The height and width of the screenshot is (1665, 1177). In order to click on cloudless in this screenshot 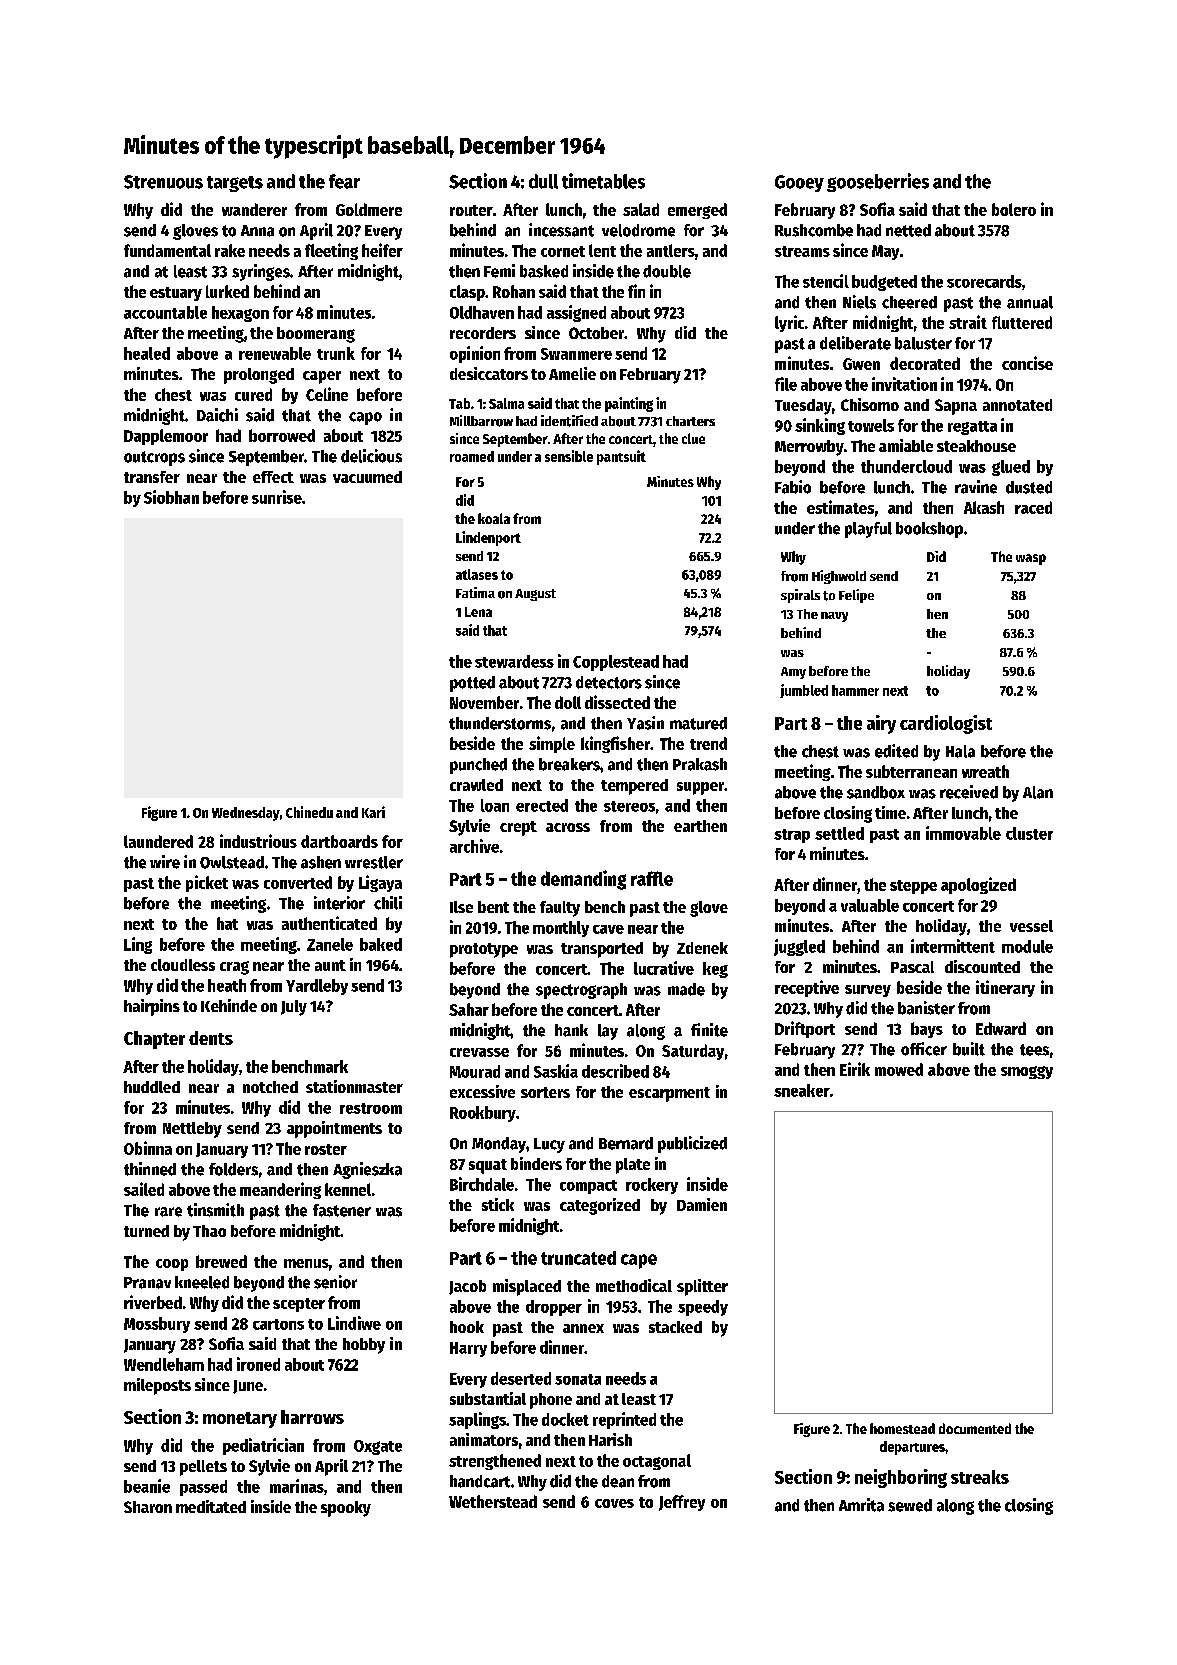, I will do `click(183, 965)`.
